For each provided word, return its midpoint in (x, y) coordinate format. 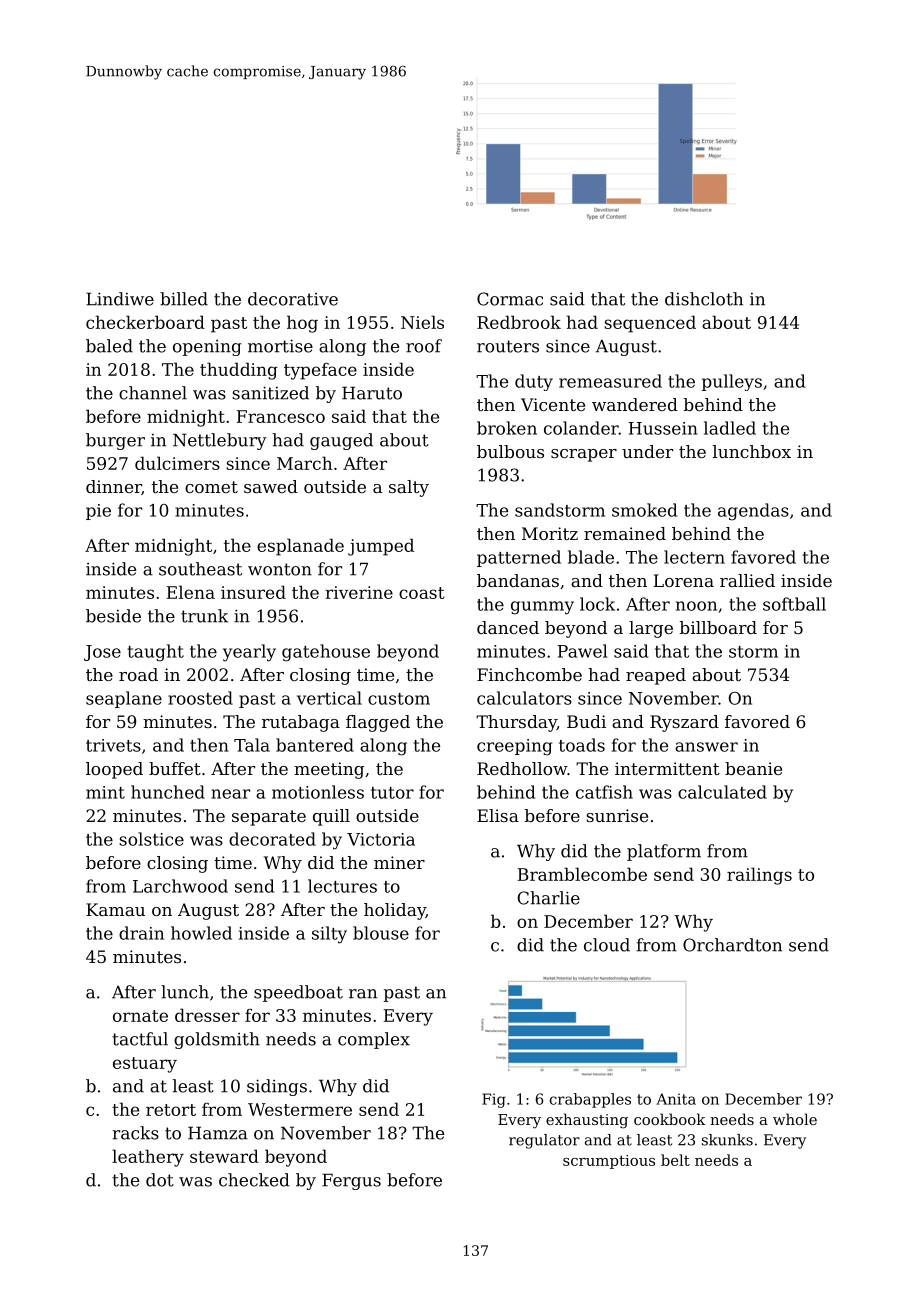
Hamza (218, 1133)
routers (508, 346)
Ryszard (684, 723)
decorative (293, 299)
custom (399, 699)
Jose (102, 653)
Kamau (115, 909)
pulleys (732, 382)
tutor (392, 793)
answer (706, 747)
